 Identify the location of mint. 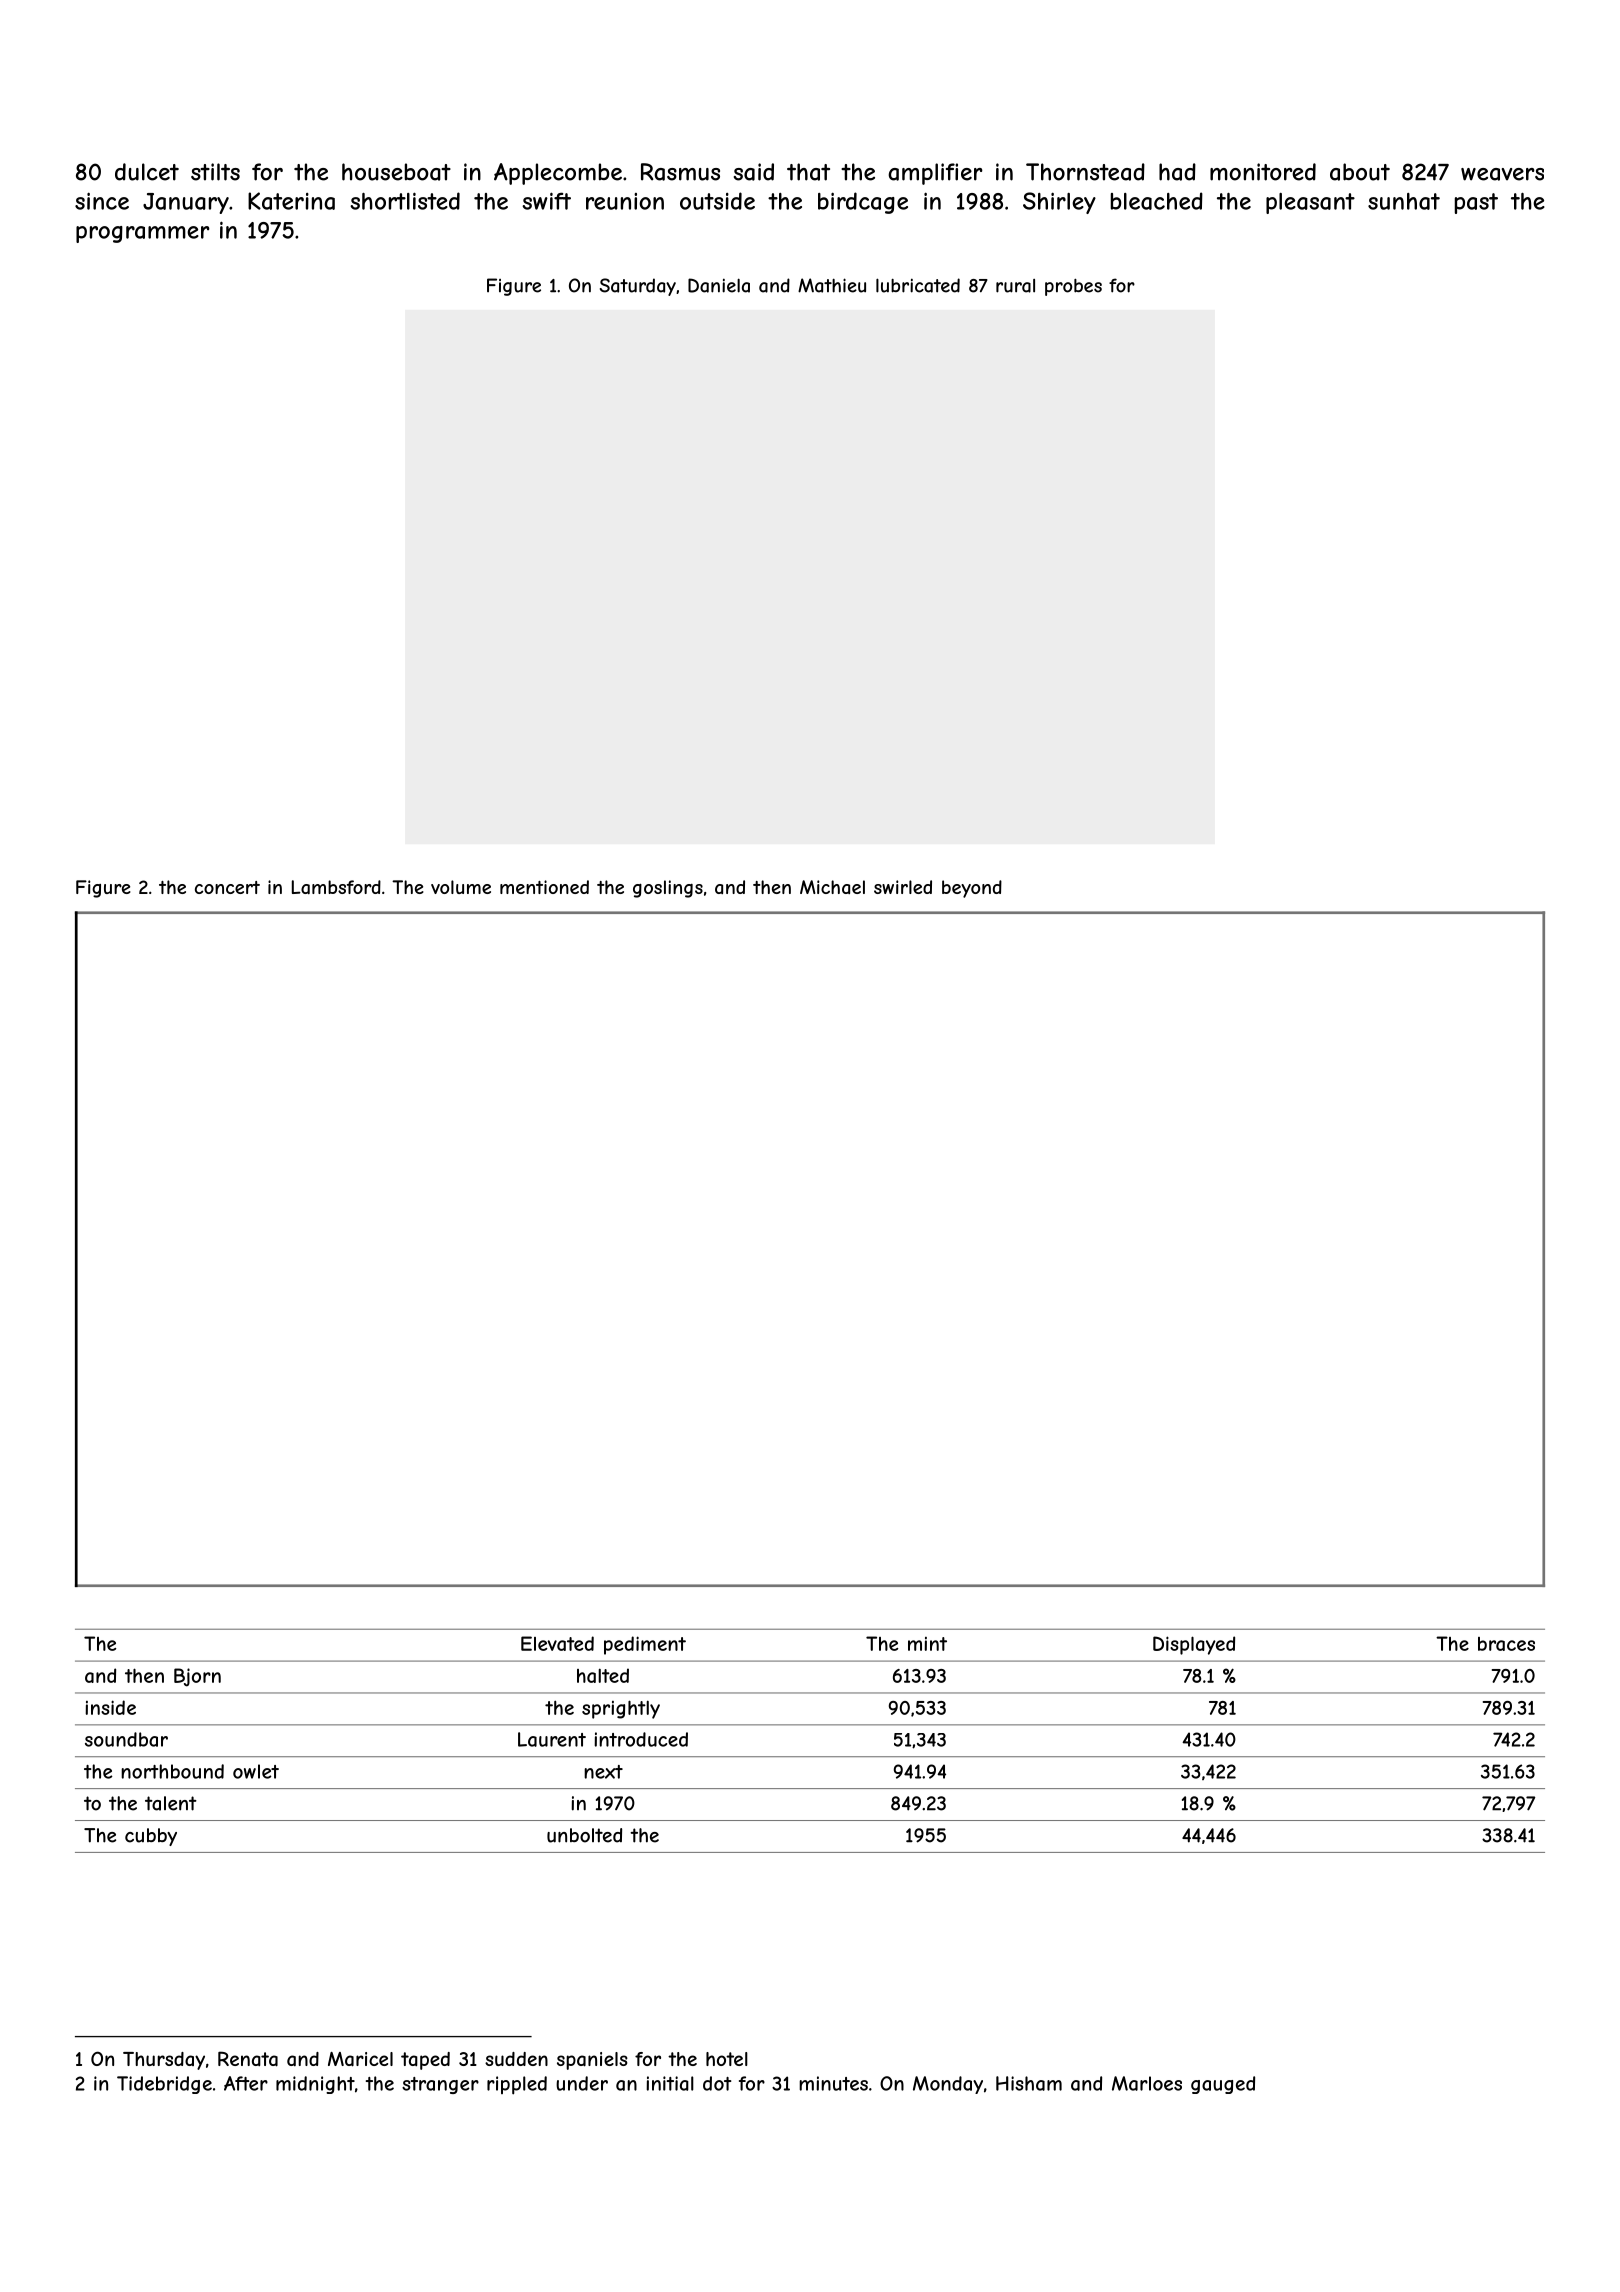
(927, 1644).
